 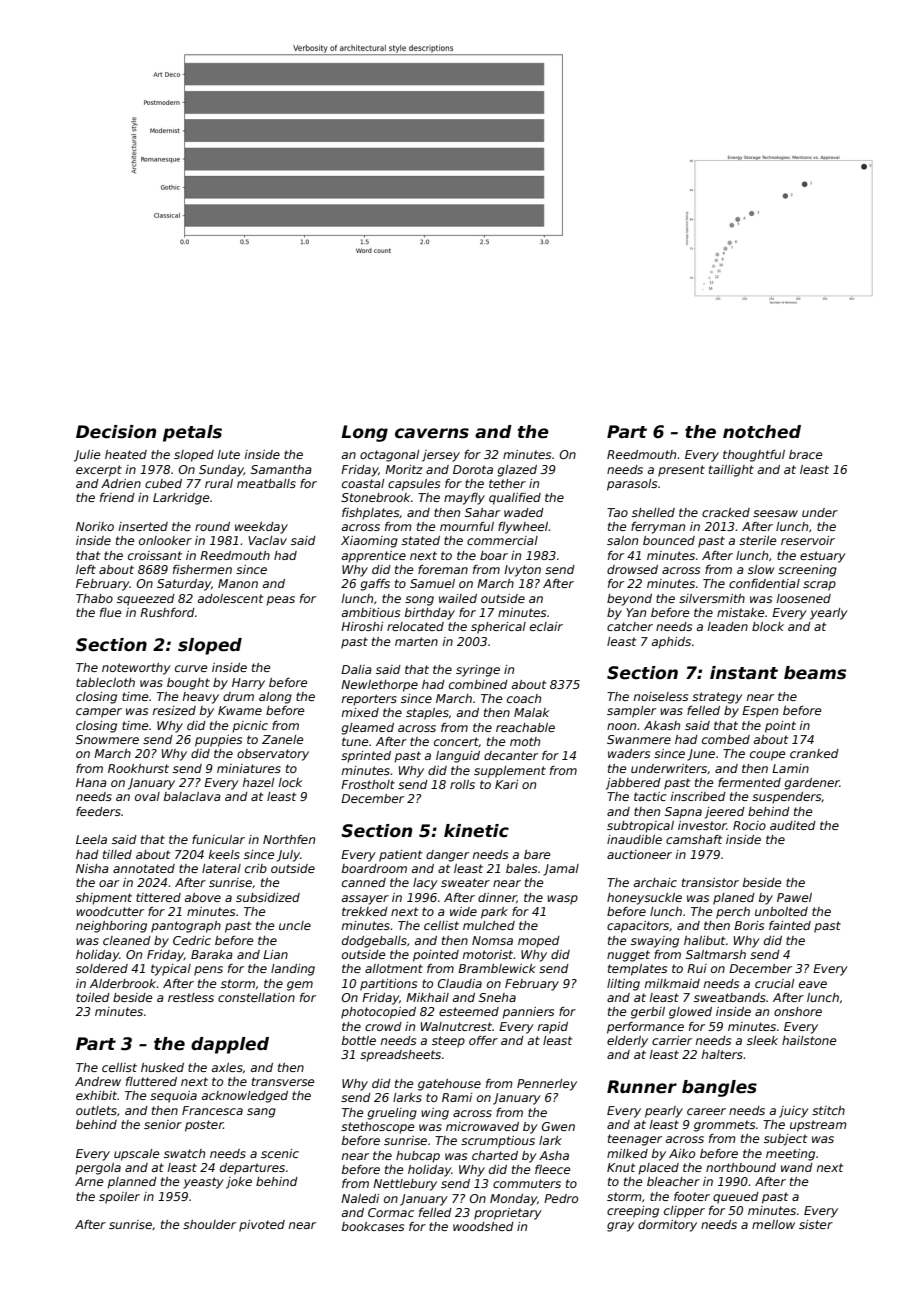 What do you see at coordinates (798, 1011) in the screenshot?
I see `onshore` at bounding box center [798, 1011].
